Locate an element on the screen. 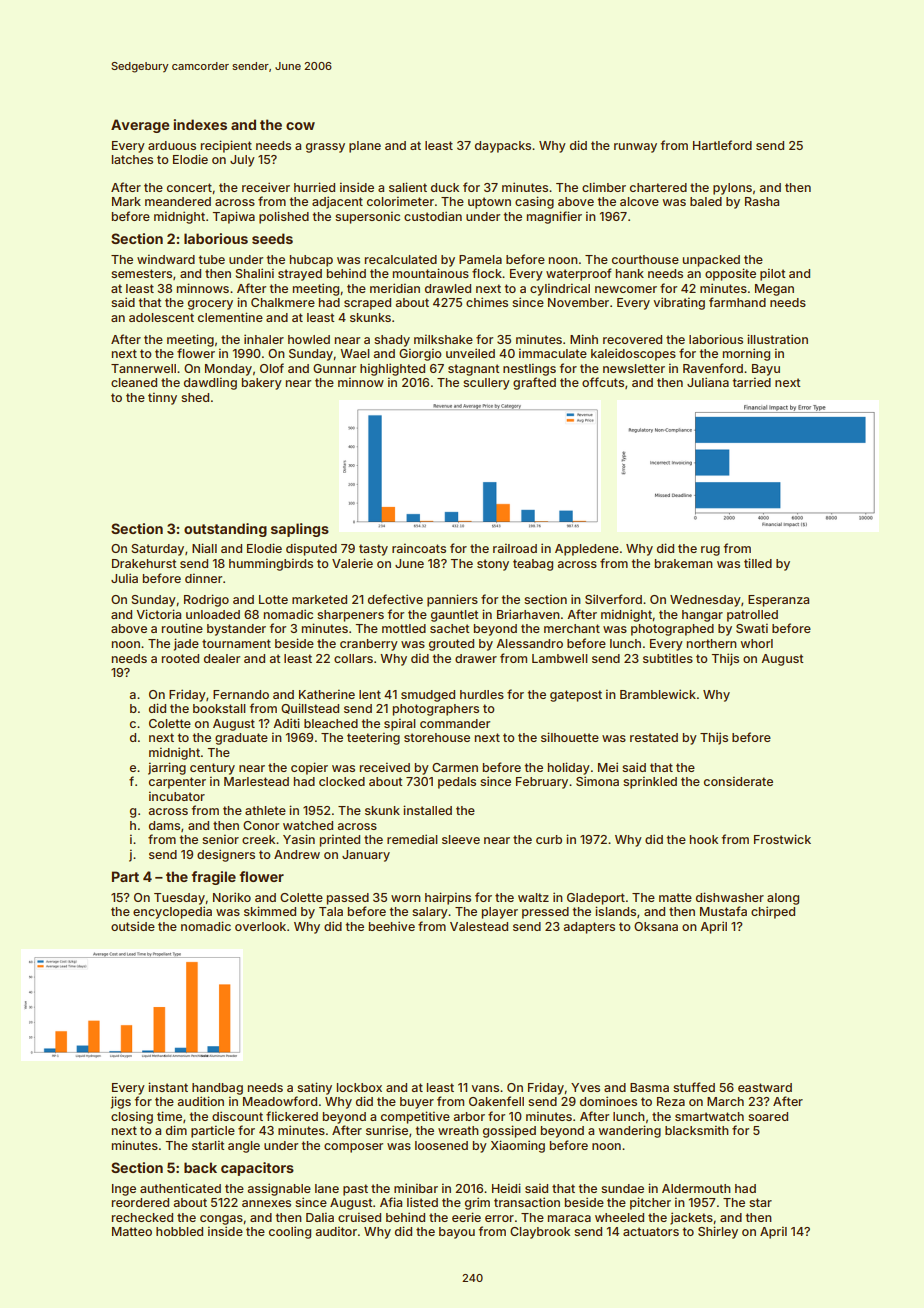 This screenshot has width=924, height=1308. adapters is located at coordinates (589, 928).
